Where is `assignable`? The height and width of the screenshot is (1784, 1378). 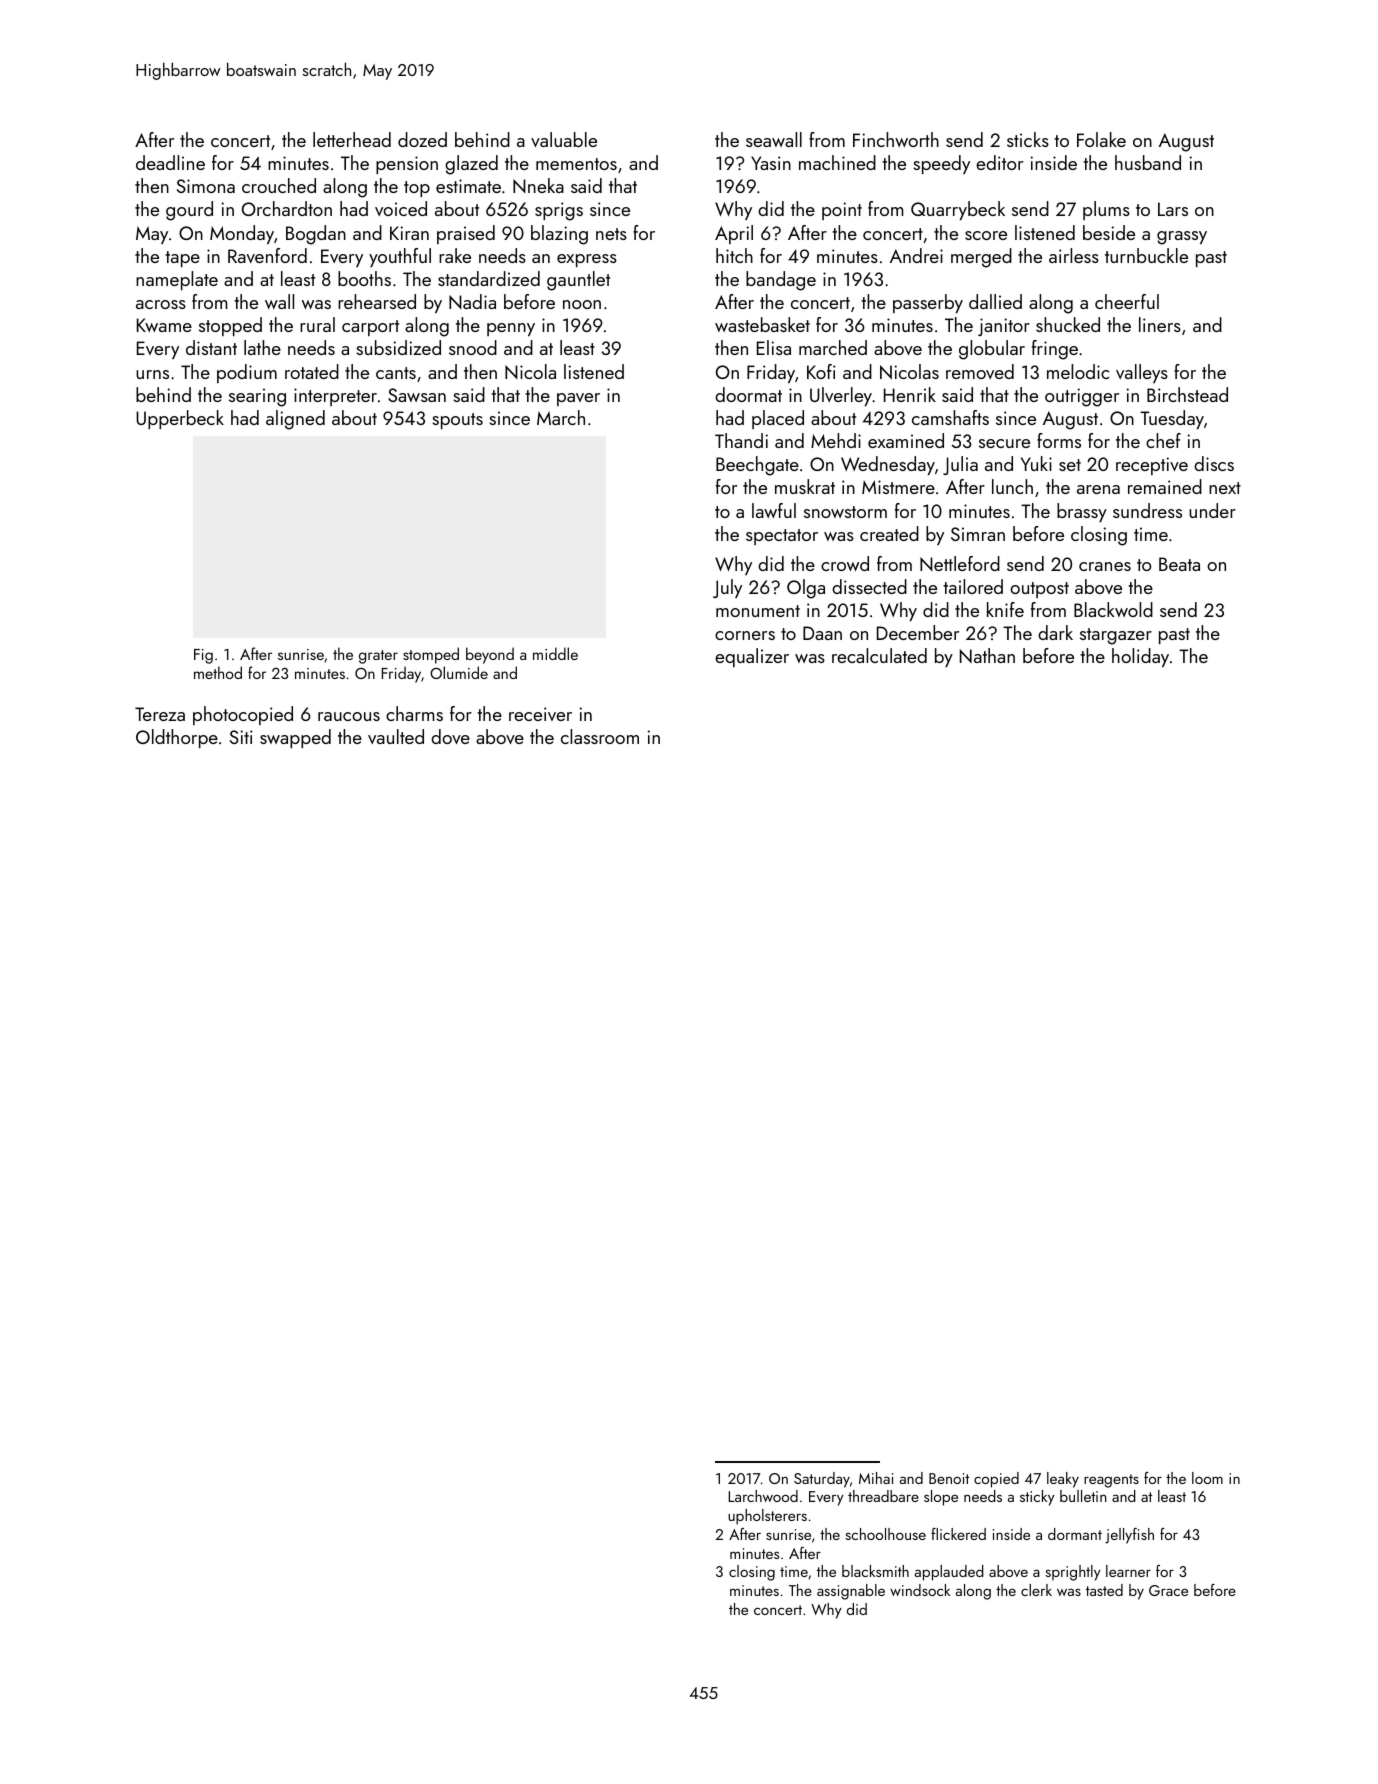
assignable is located at coordinates (851, 1592).
